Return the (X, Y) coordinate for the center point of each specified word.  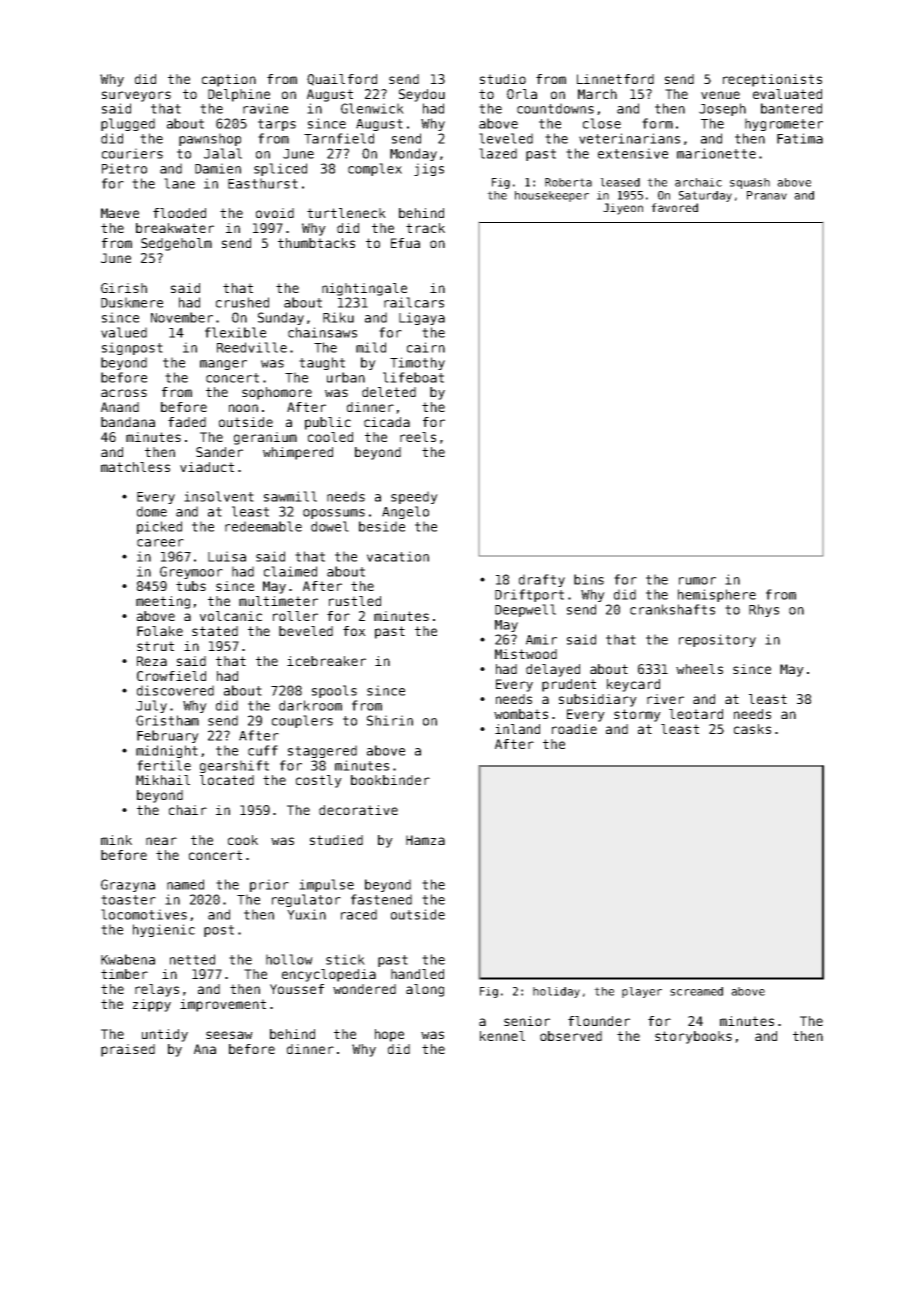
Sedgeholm (176, 244)
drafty (542, 580)
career (160, 543)
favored (674, 207)
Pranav (767, 195)
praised (128, 1050)
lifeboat (413, 377)
